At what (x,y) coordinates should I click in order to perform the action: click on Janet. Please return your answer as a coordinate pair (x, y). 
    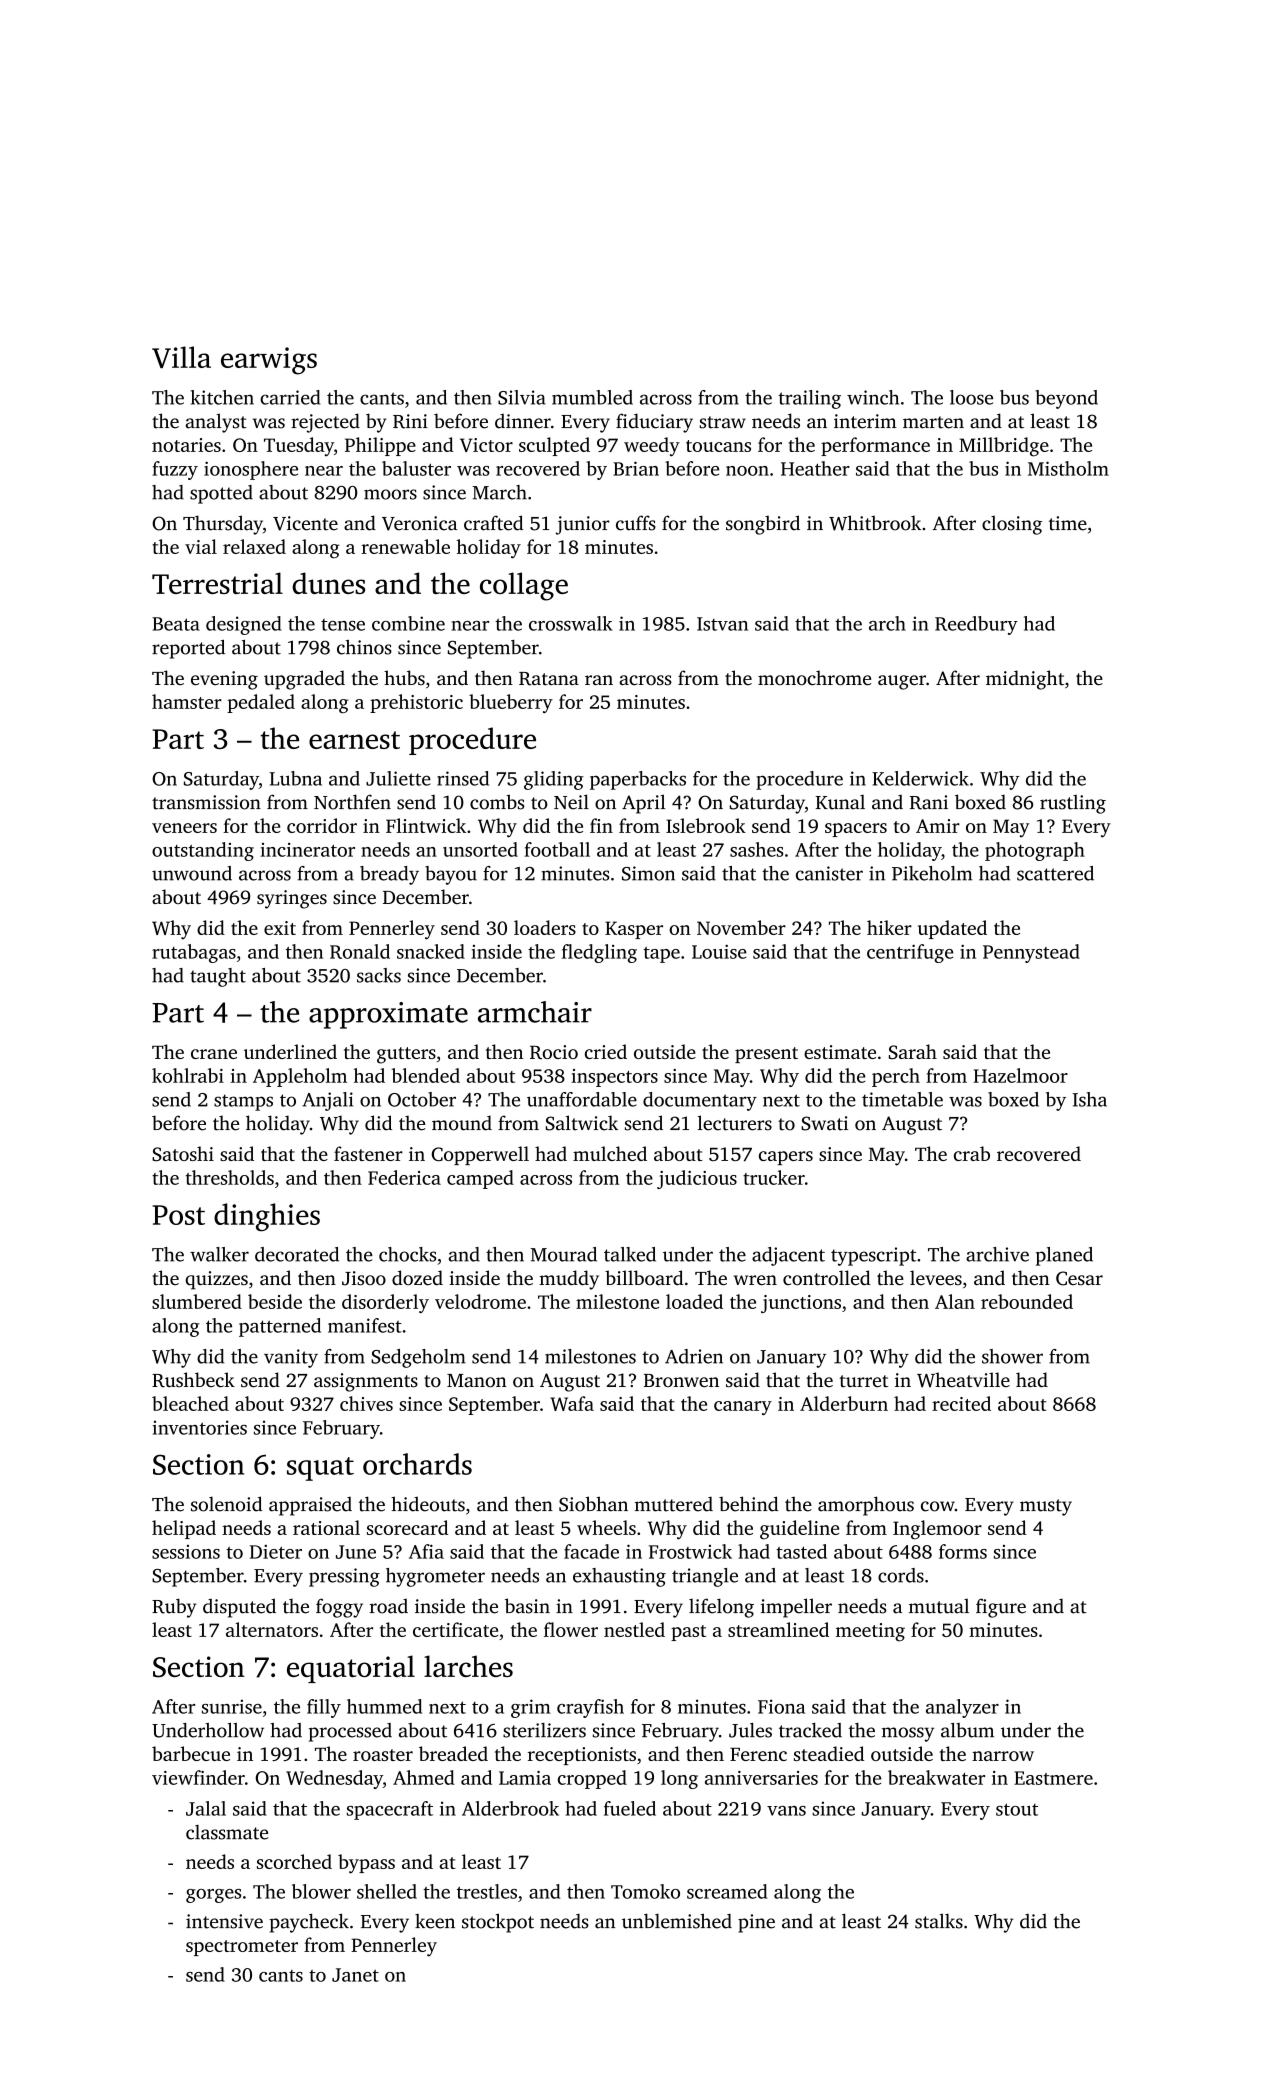
    Looking at the image, I should click on (355, 1975).
